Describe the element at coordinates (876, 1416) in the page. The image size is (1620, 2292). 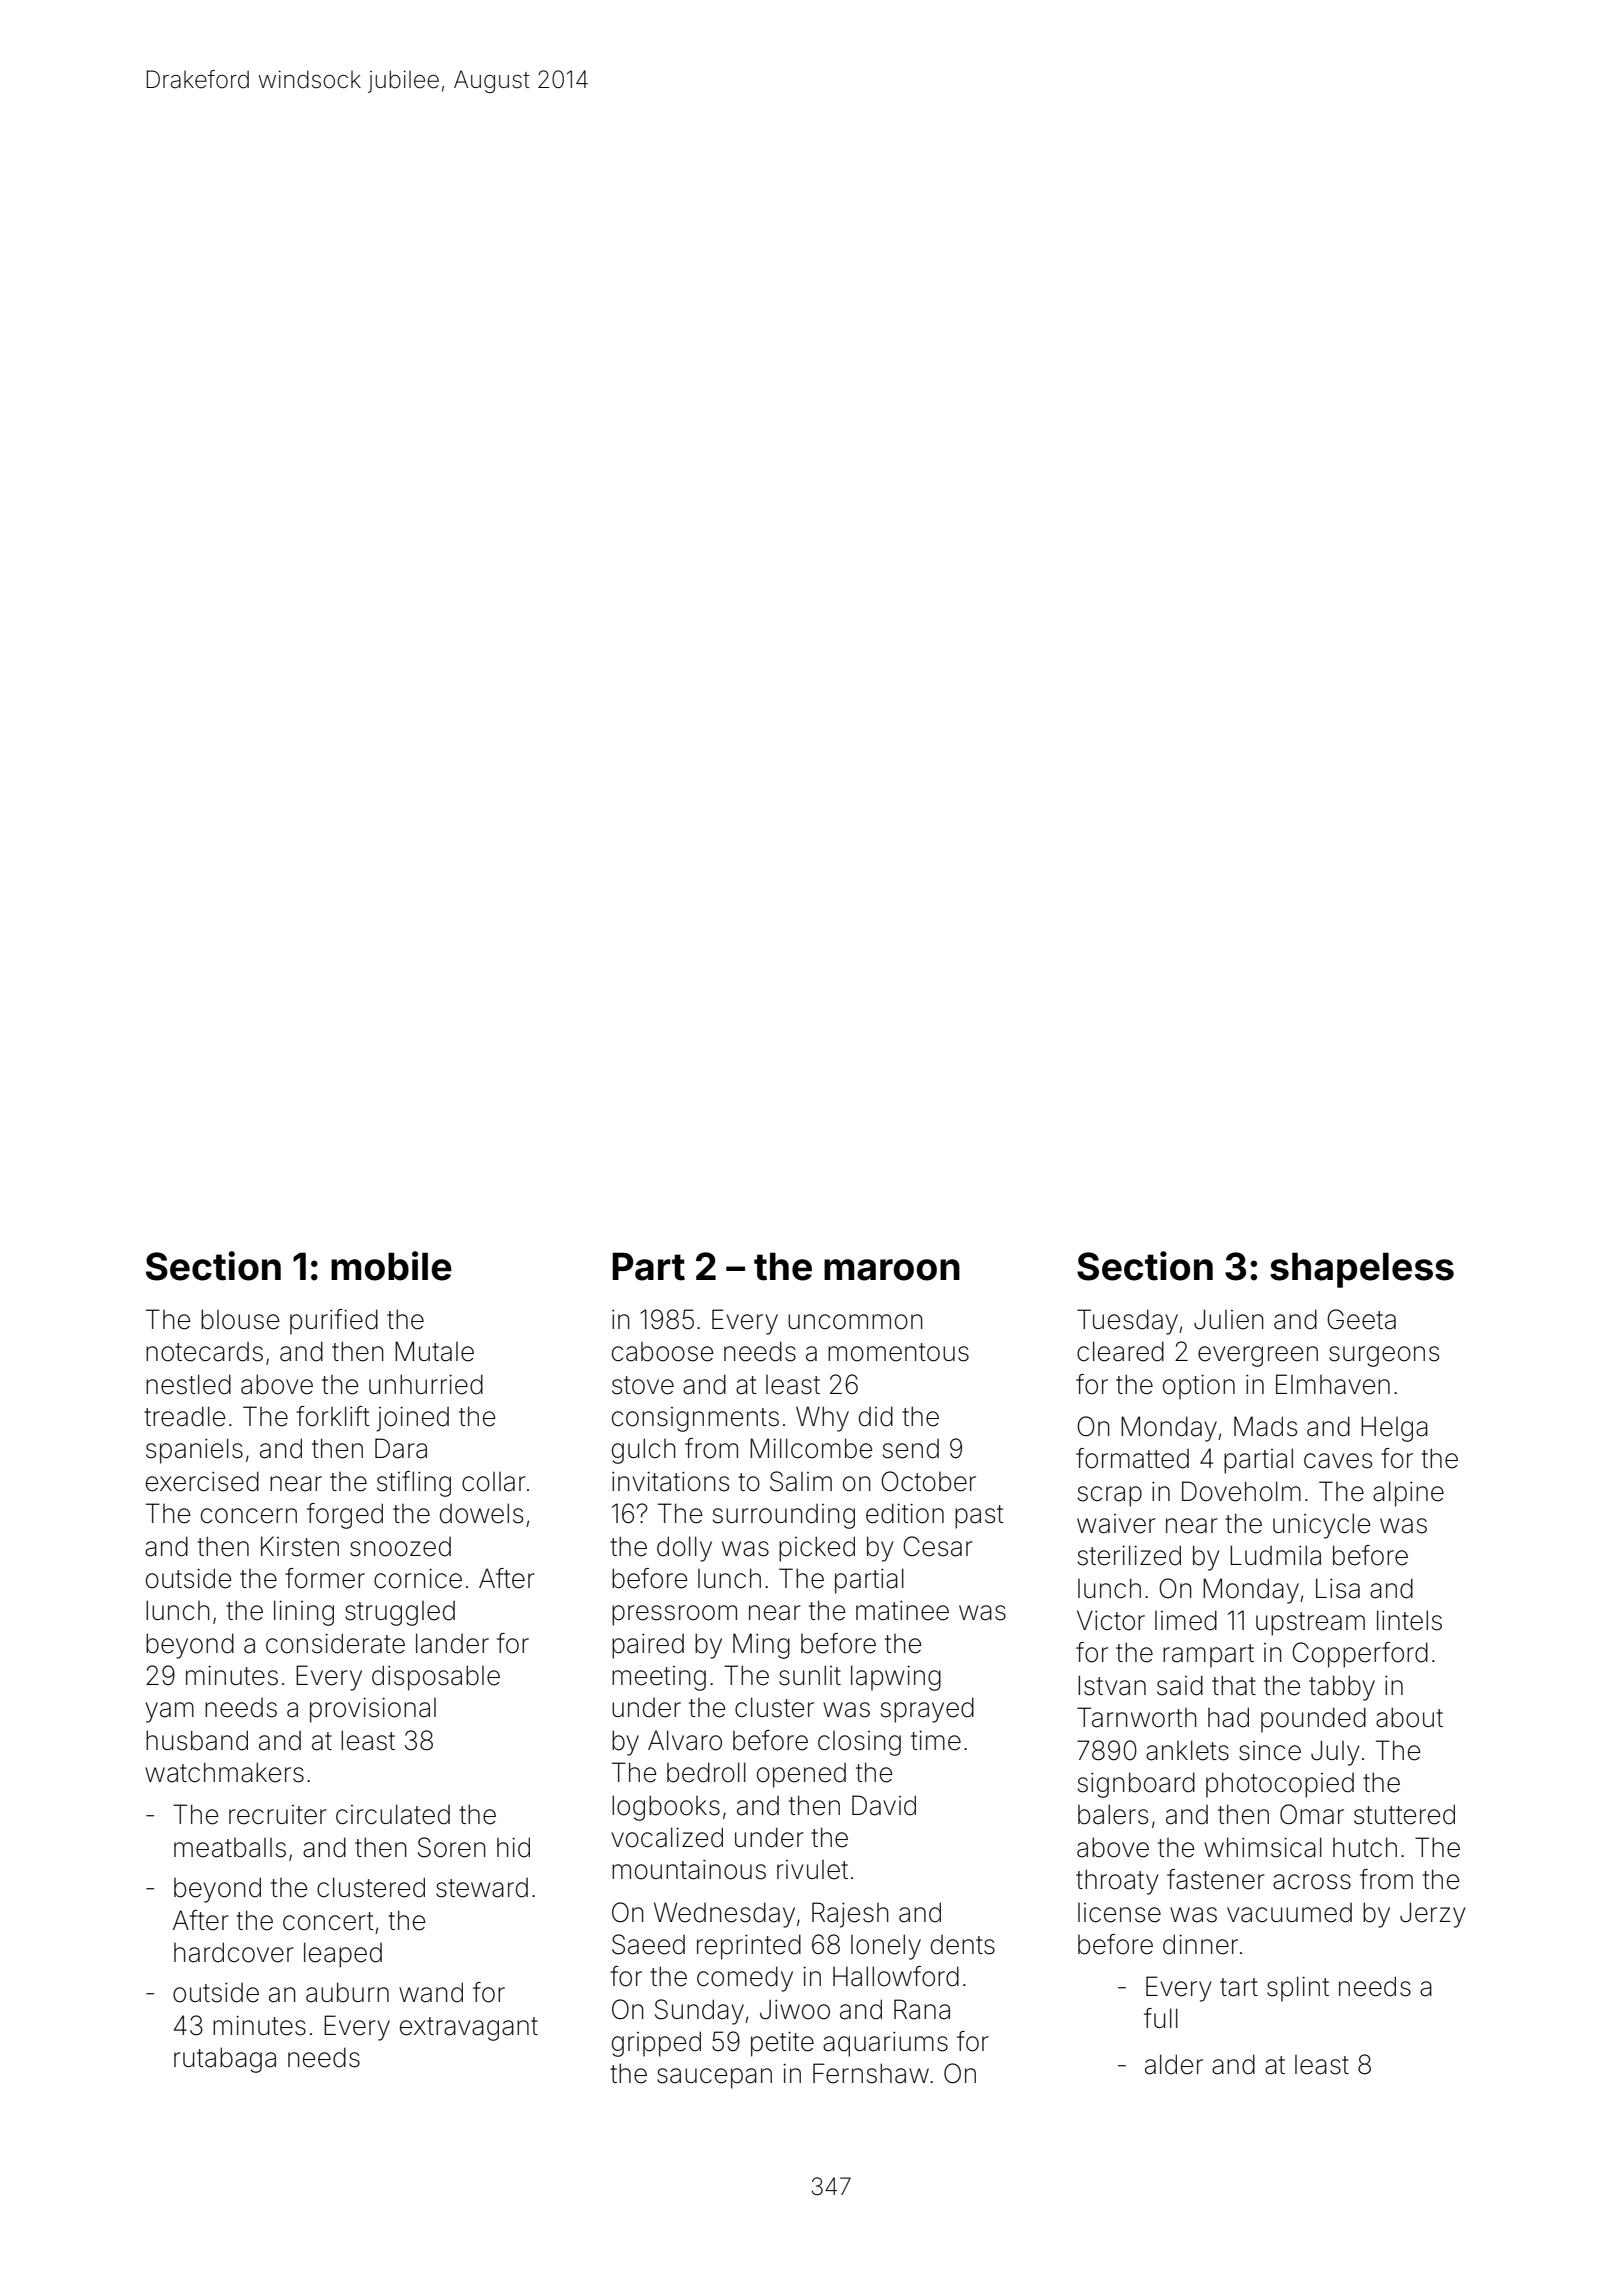
I see `did` at that location.
